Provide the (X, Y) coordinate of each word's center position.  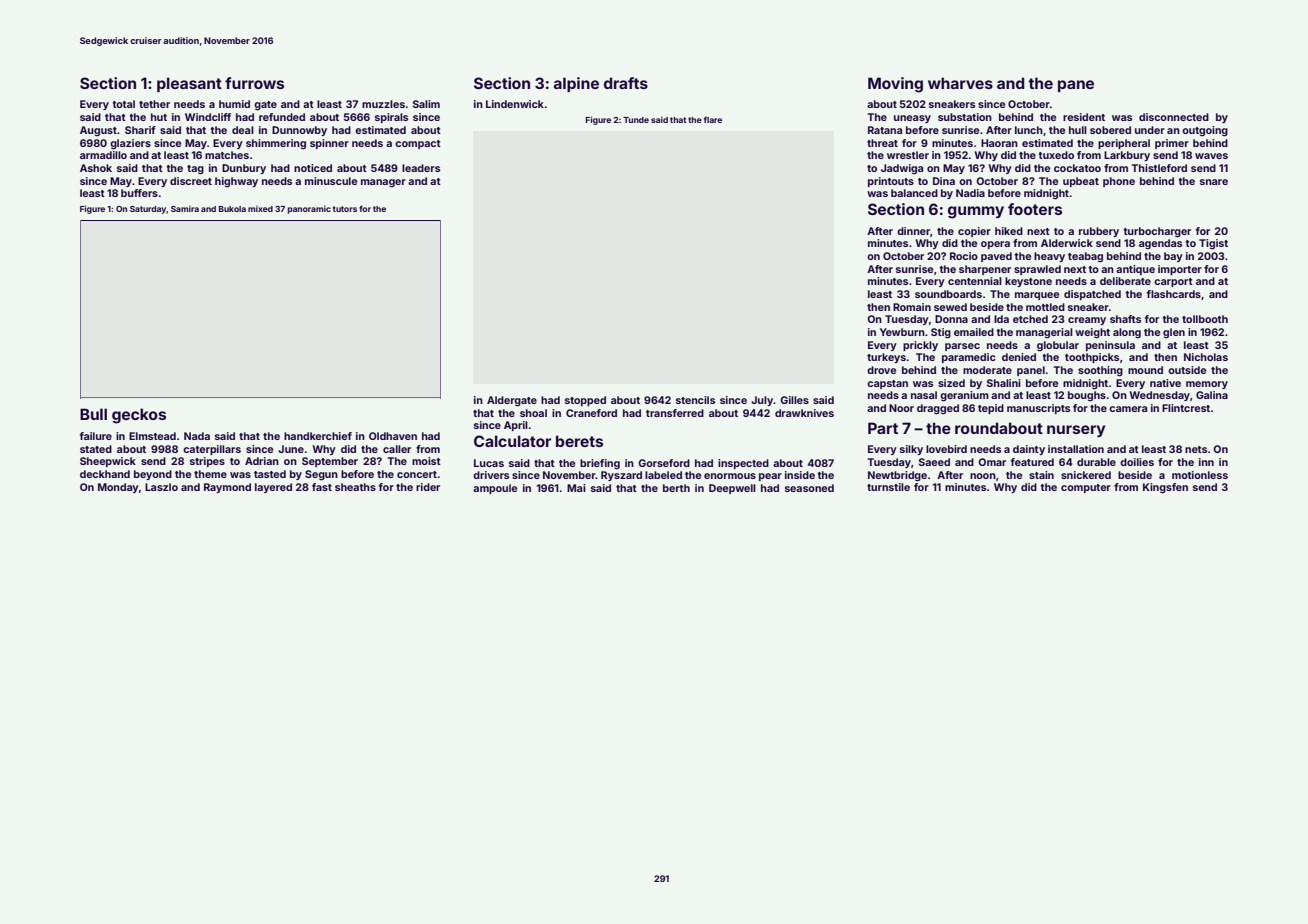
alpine (576, 84)
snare (1214, 182)
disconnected (1174, 117)
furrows (254, 83)
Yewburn (902, 332)
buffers (139, 193)
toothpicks (1092, 358)
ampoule (495, 489)
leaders (421, 168)
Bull (93, 414)
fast (322, 487)
